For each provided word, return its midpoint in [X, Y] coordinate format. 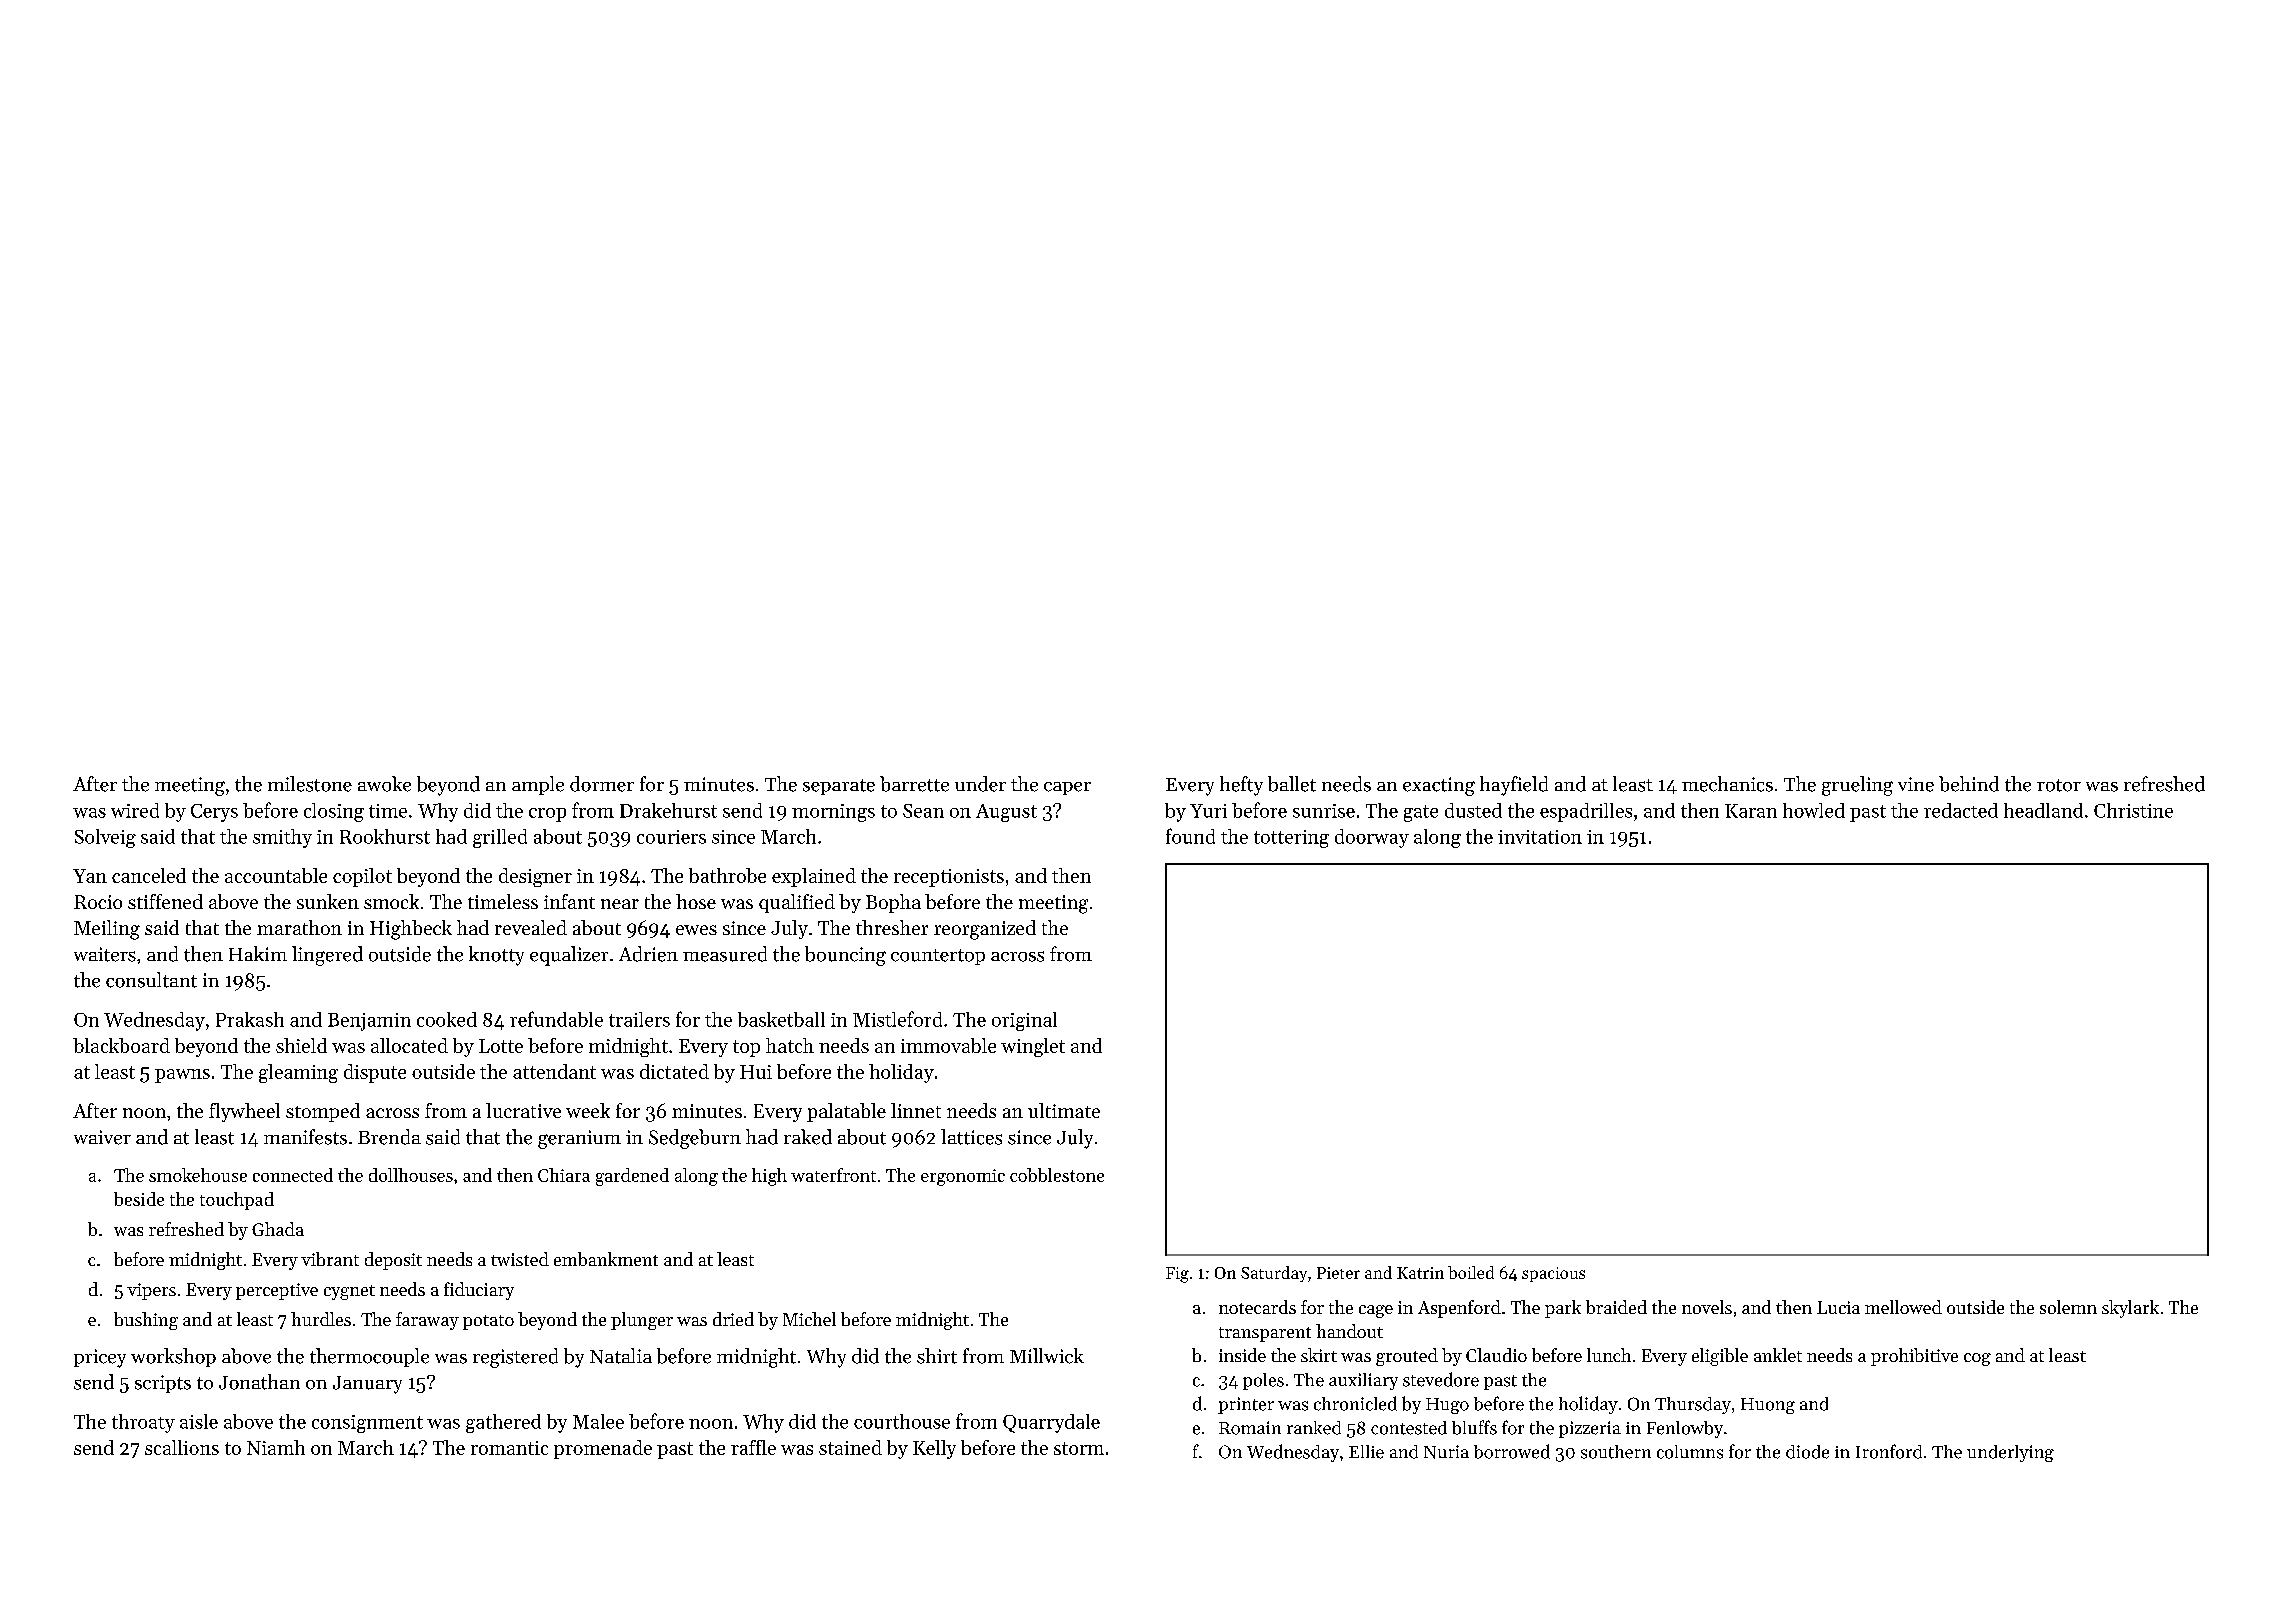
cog [1977, 1359]
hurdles [321, 1319]
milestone [310, 784]
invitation [1540, 837]
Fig [1177, 1275]
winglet [1033, 1047]
